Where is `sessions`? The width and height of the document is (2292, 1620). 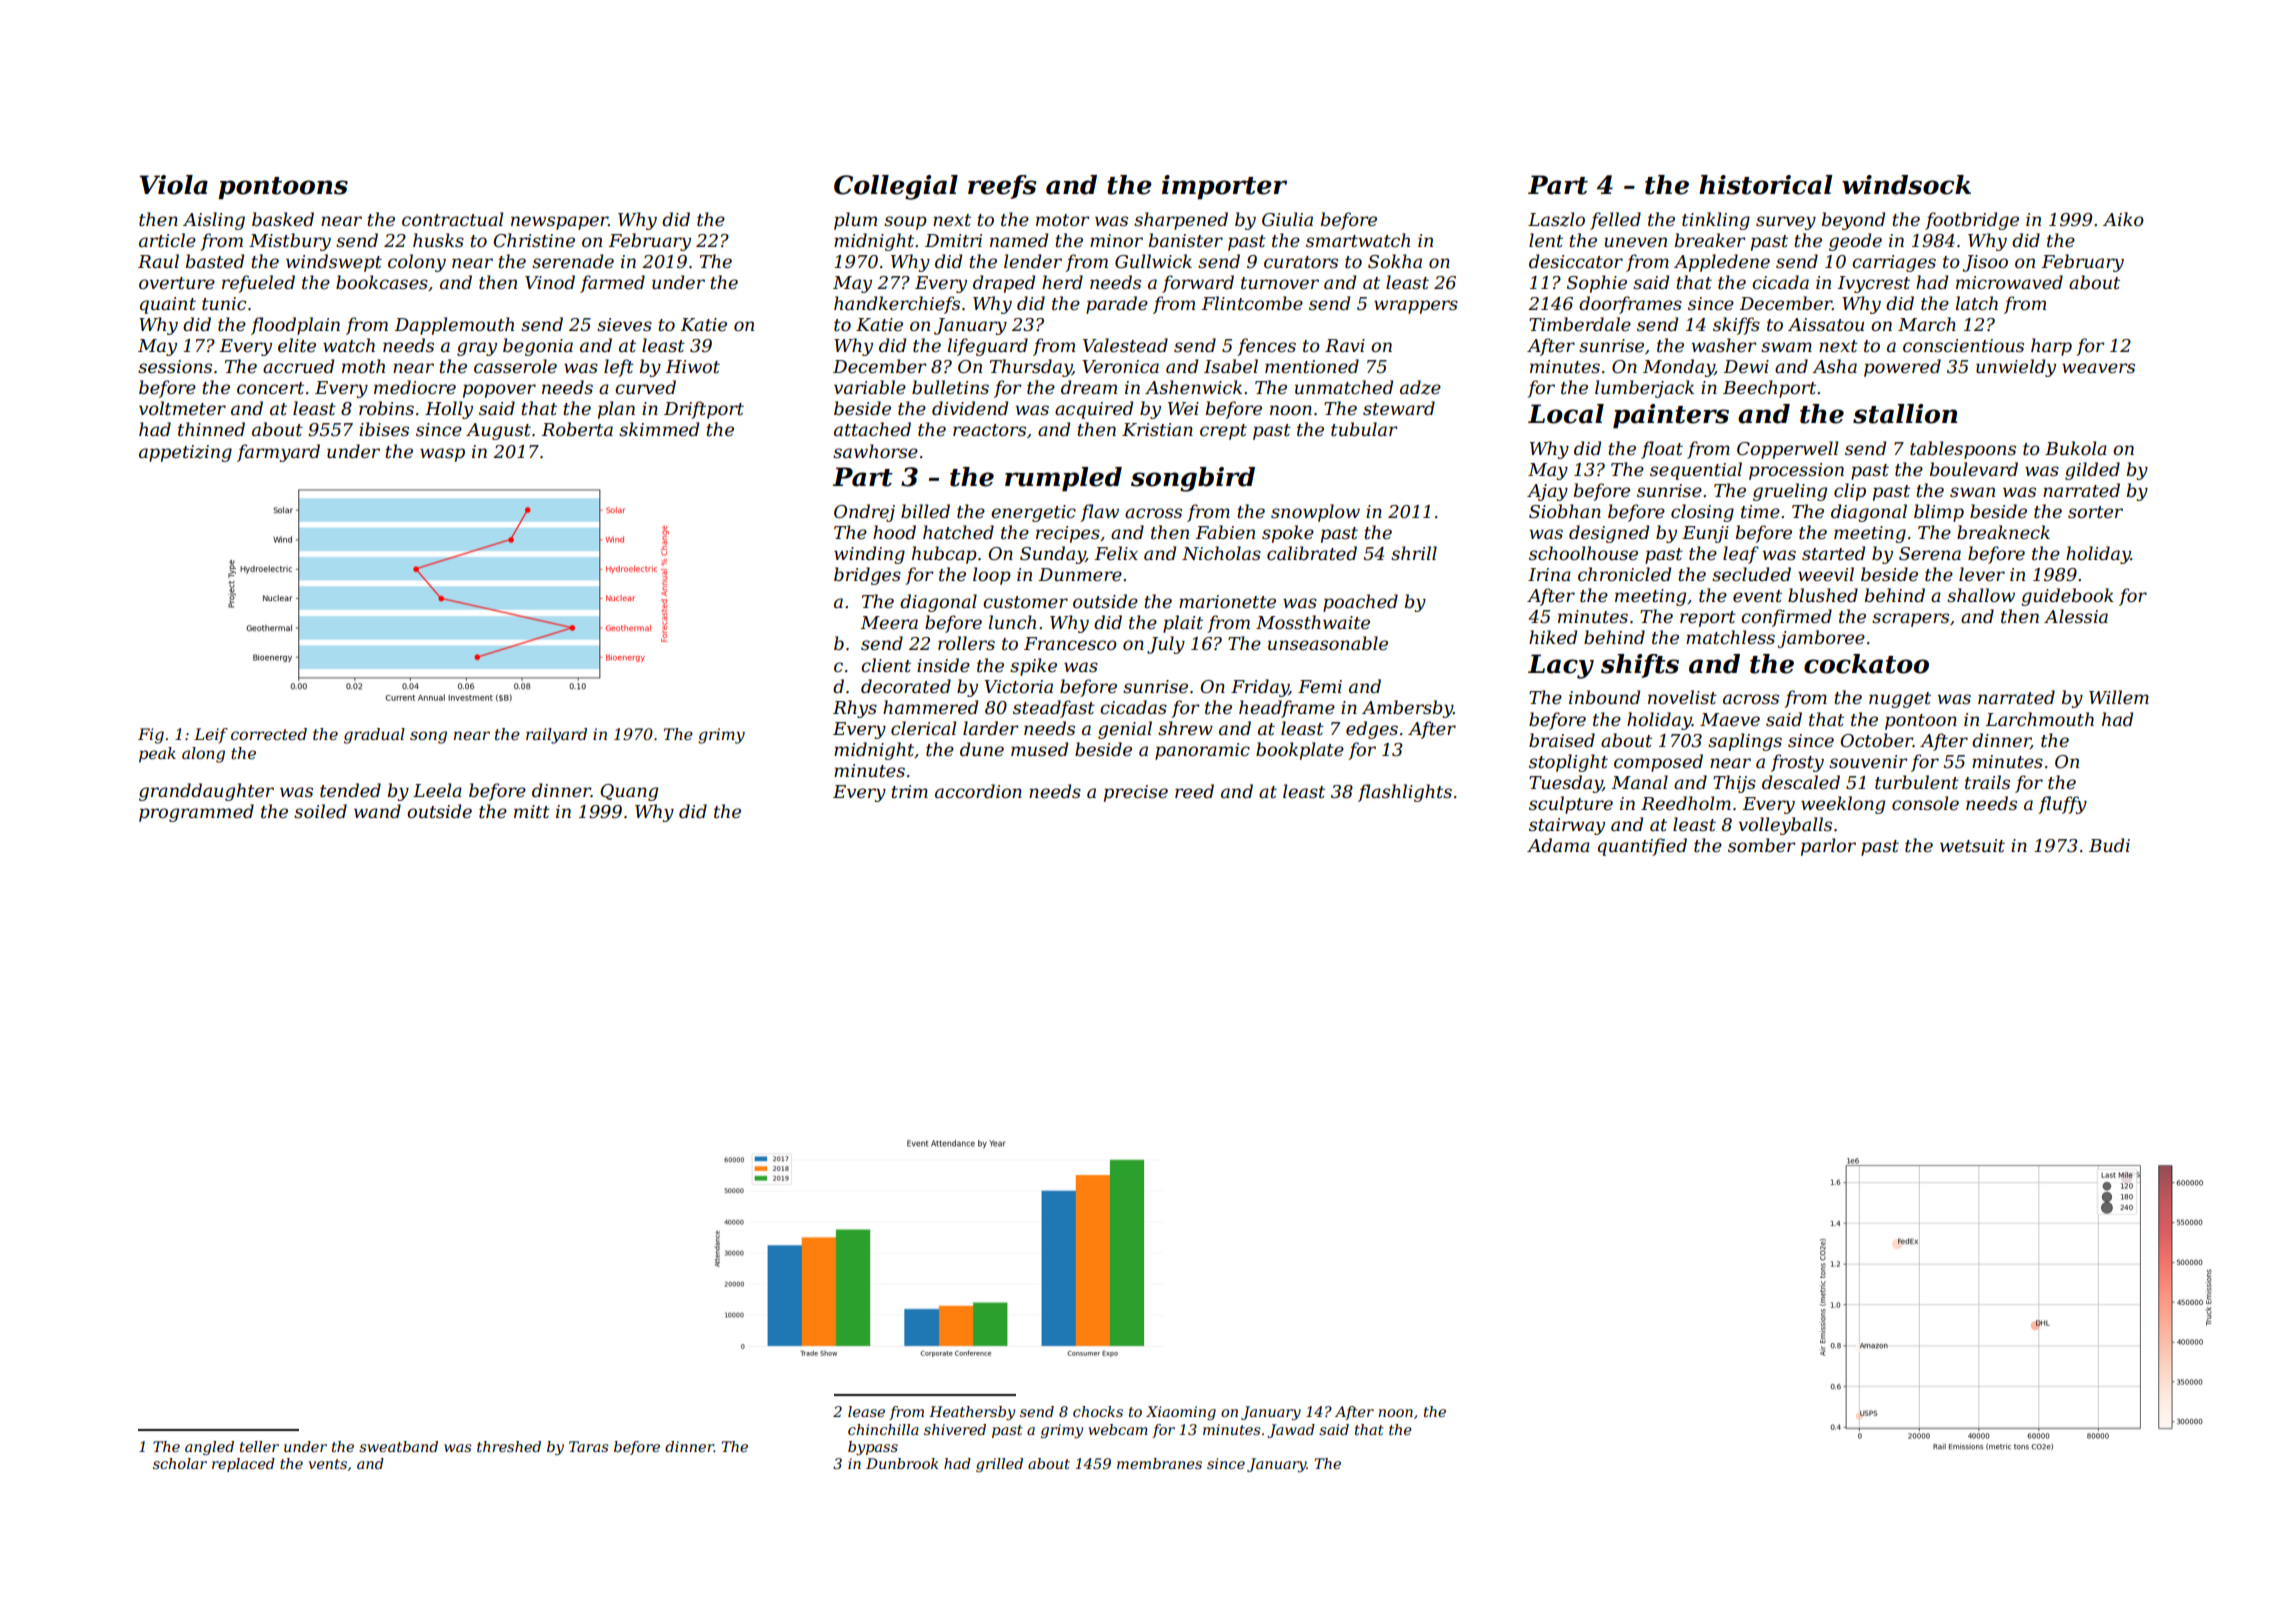 sessions is located at coordinates (175, 367).
